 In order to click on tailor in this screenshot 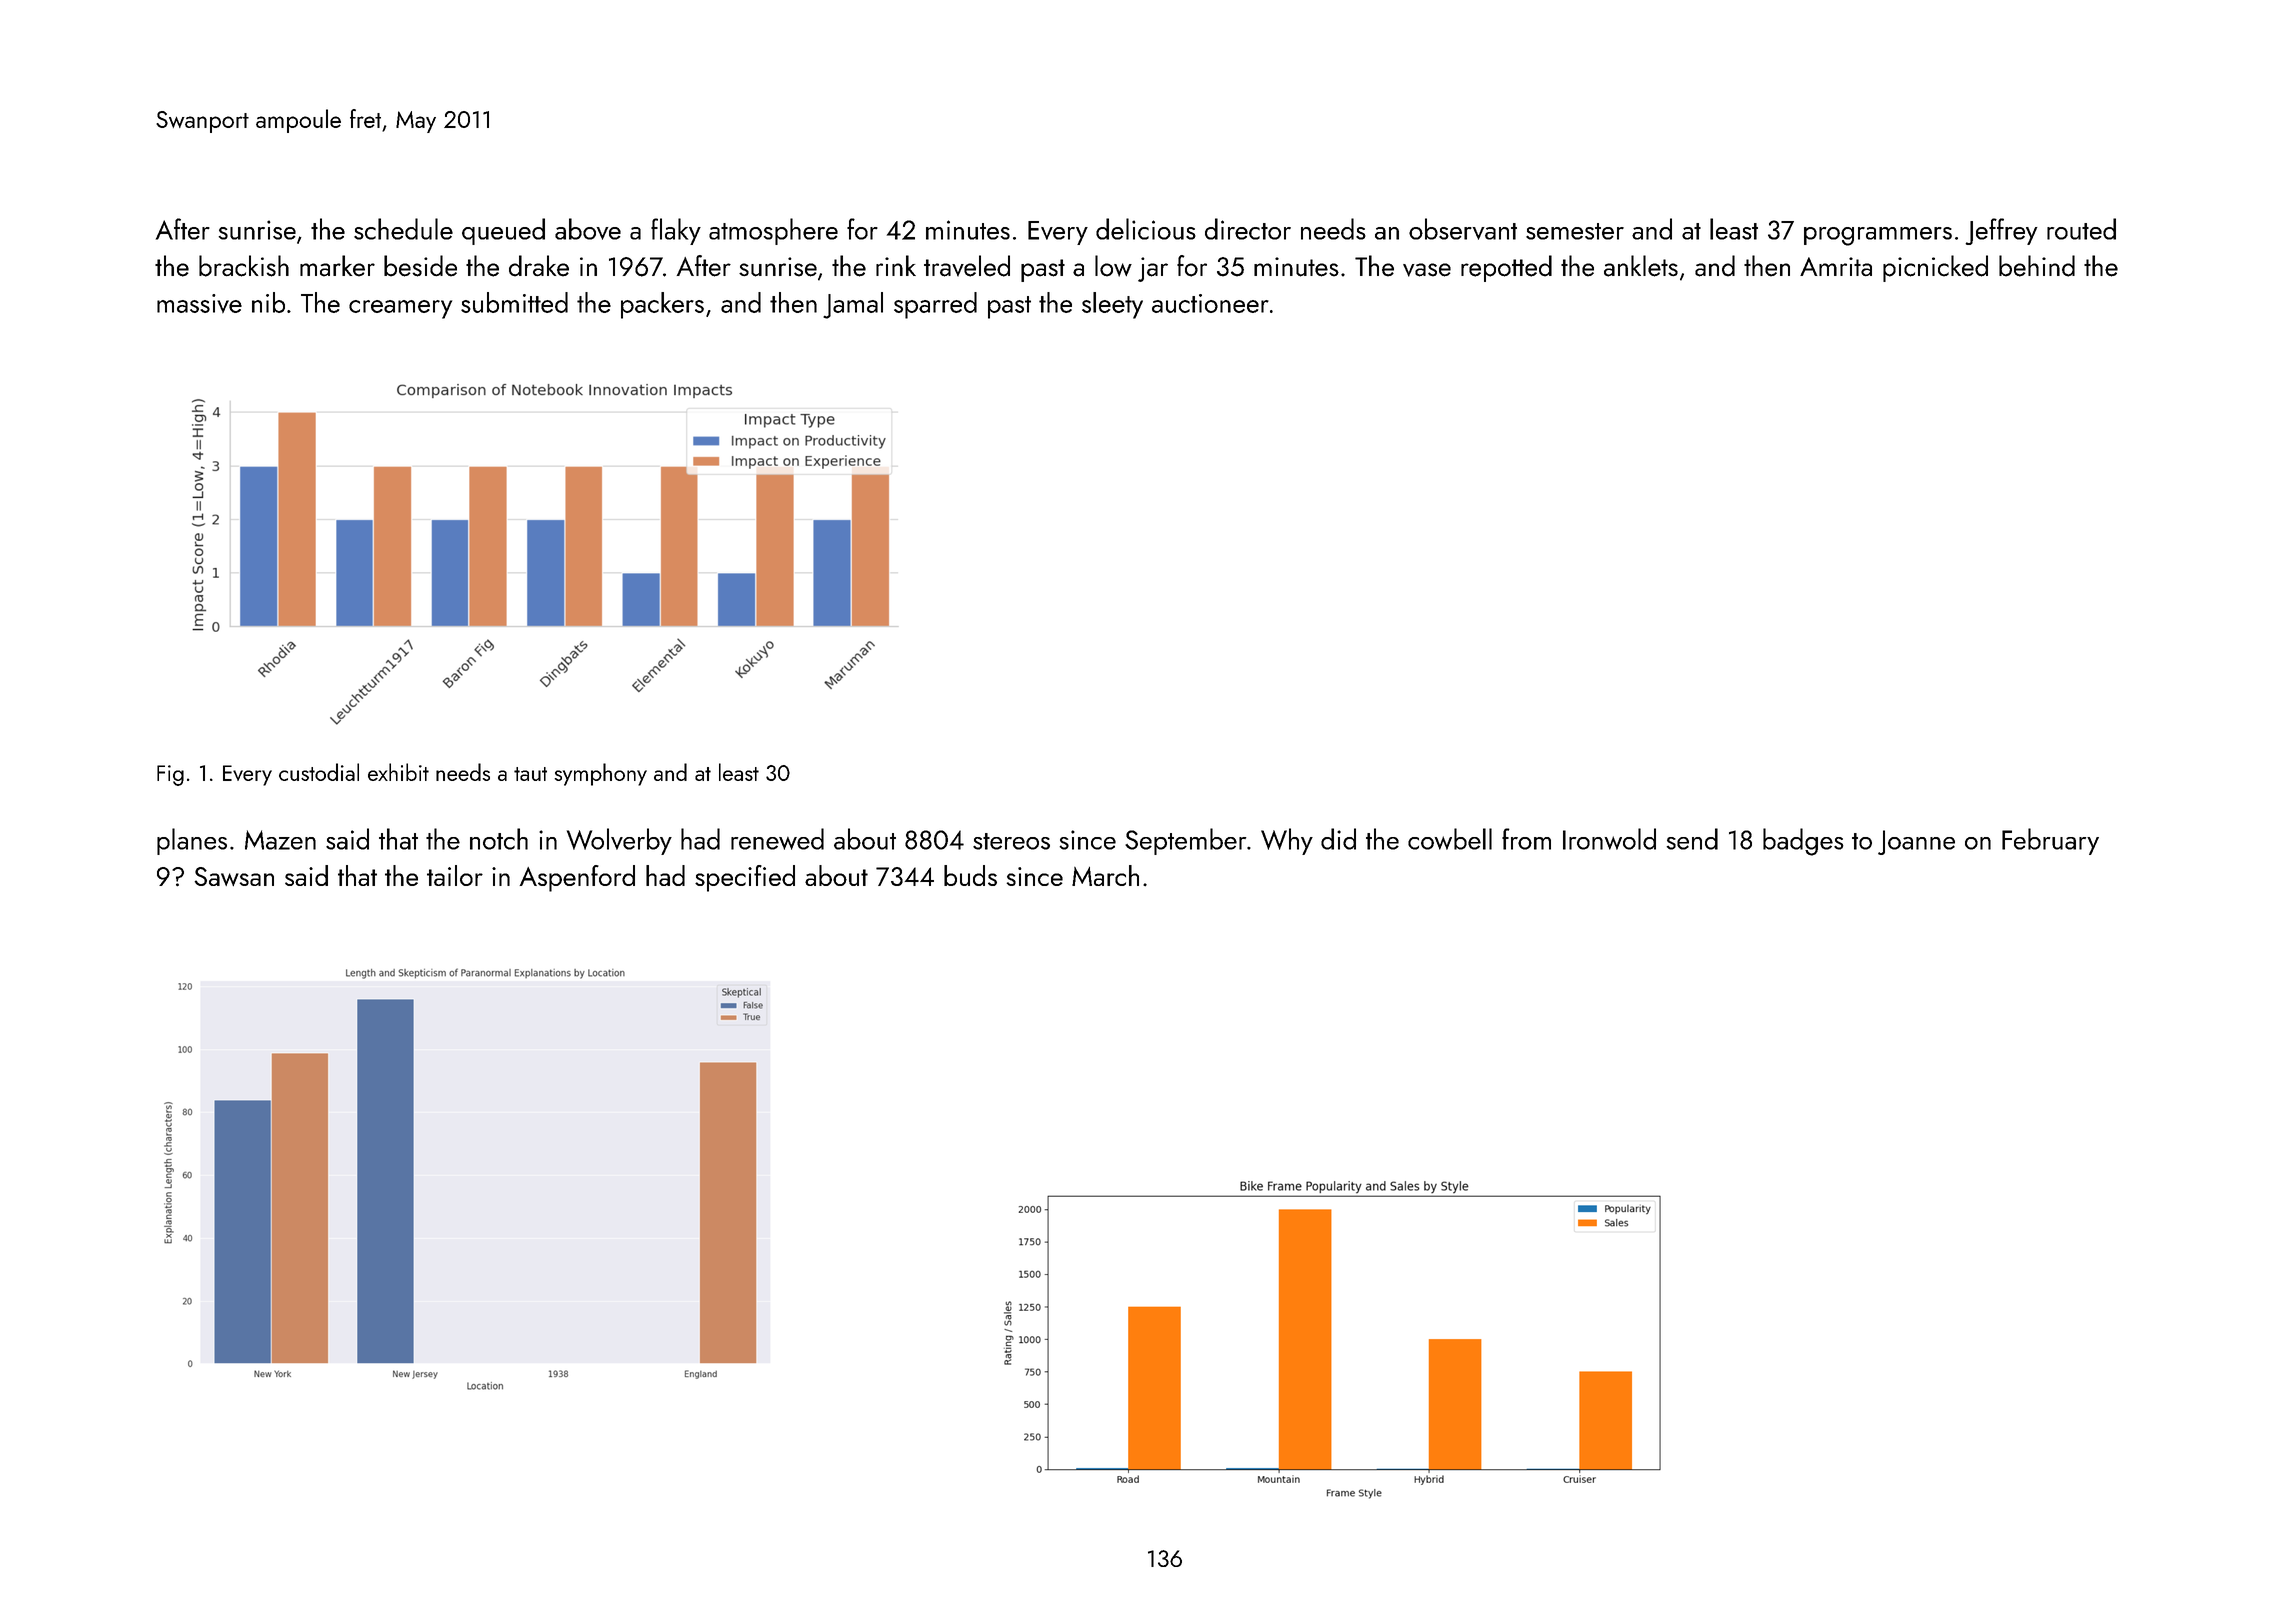, I will do `click(455, 875)`.
